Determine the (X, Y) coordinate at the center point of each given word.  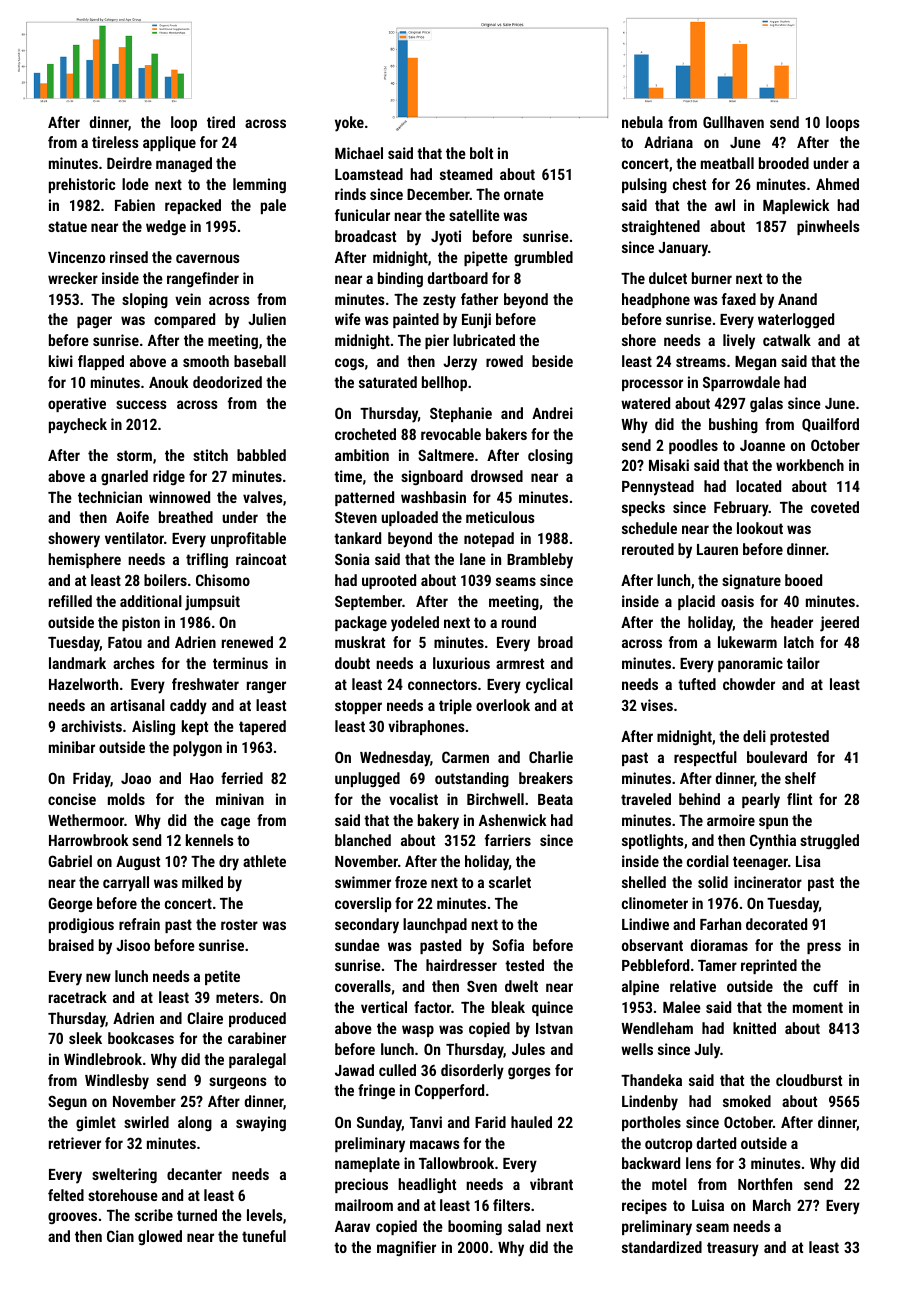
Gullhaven (733, 122)
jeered (839, 624)
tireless (115, 142)
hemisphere (84, 560)
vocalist (413, 799)
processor (652, 385)
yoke (349, 124)
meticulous (500, 517)
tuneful (264, 1236)
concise (72, 799)
